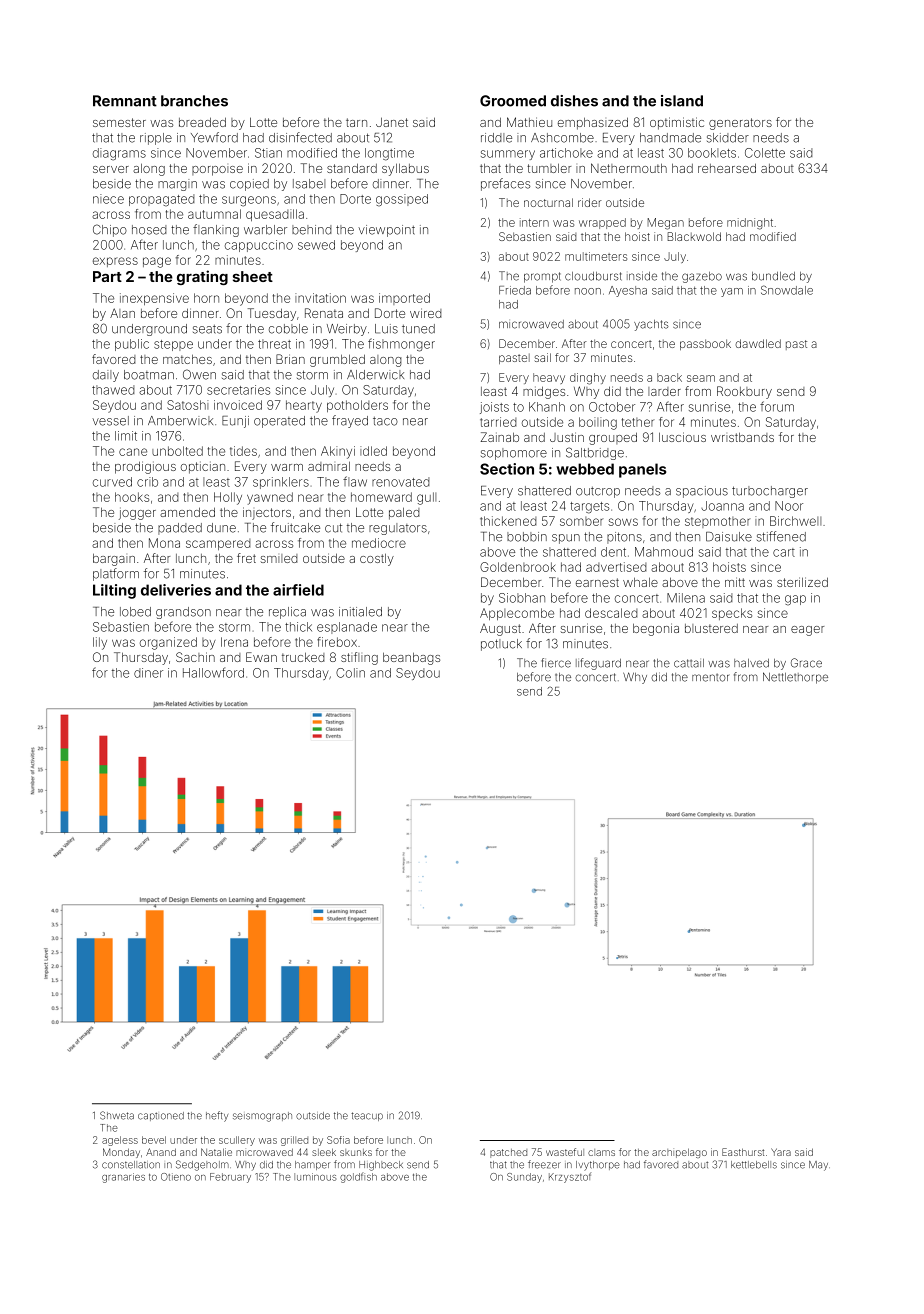 The width and height of the screenshot is (924, 1314). I want to click on potluck, so click(501, 645).
